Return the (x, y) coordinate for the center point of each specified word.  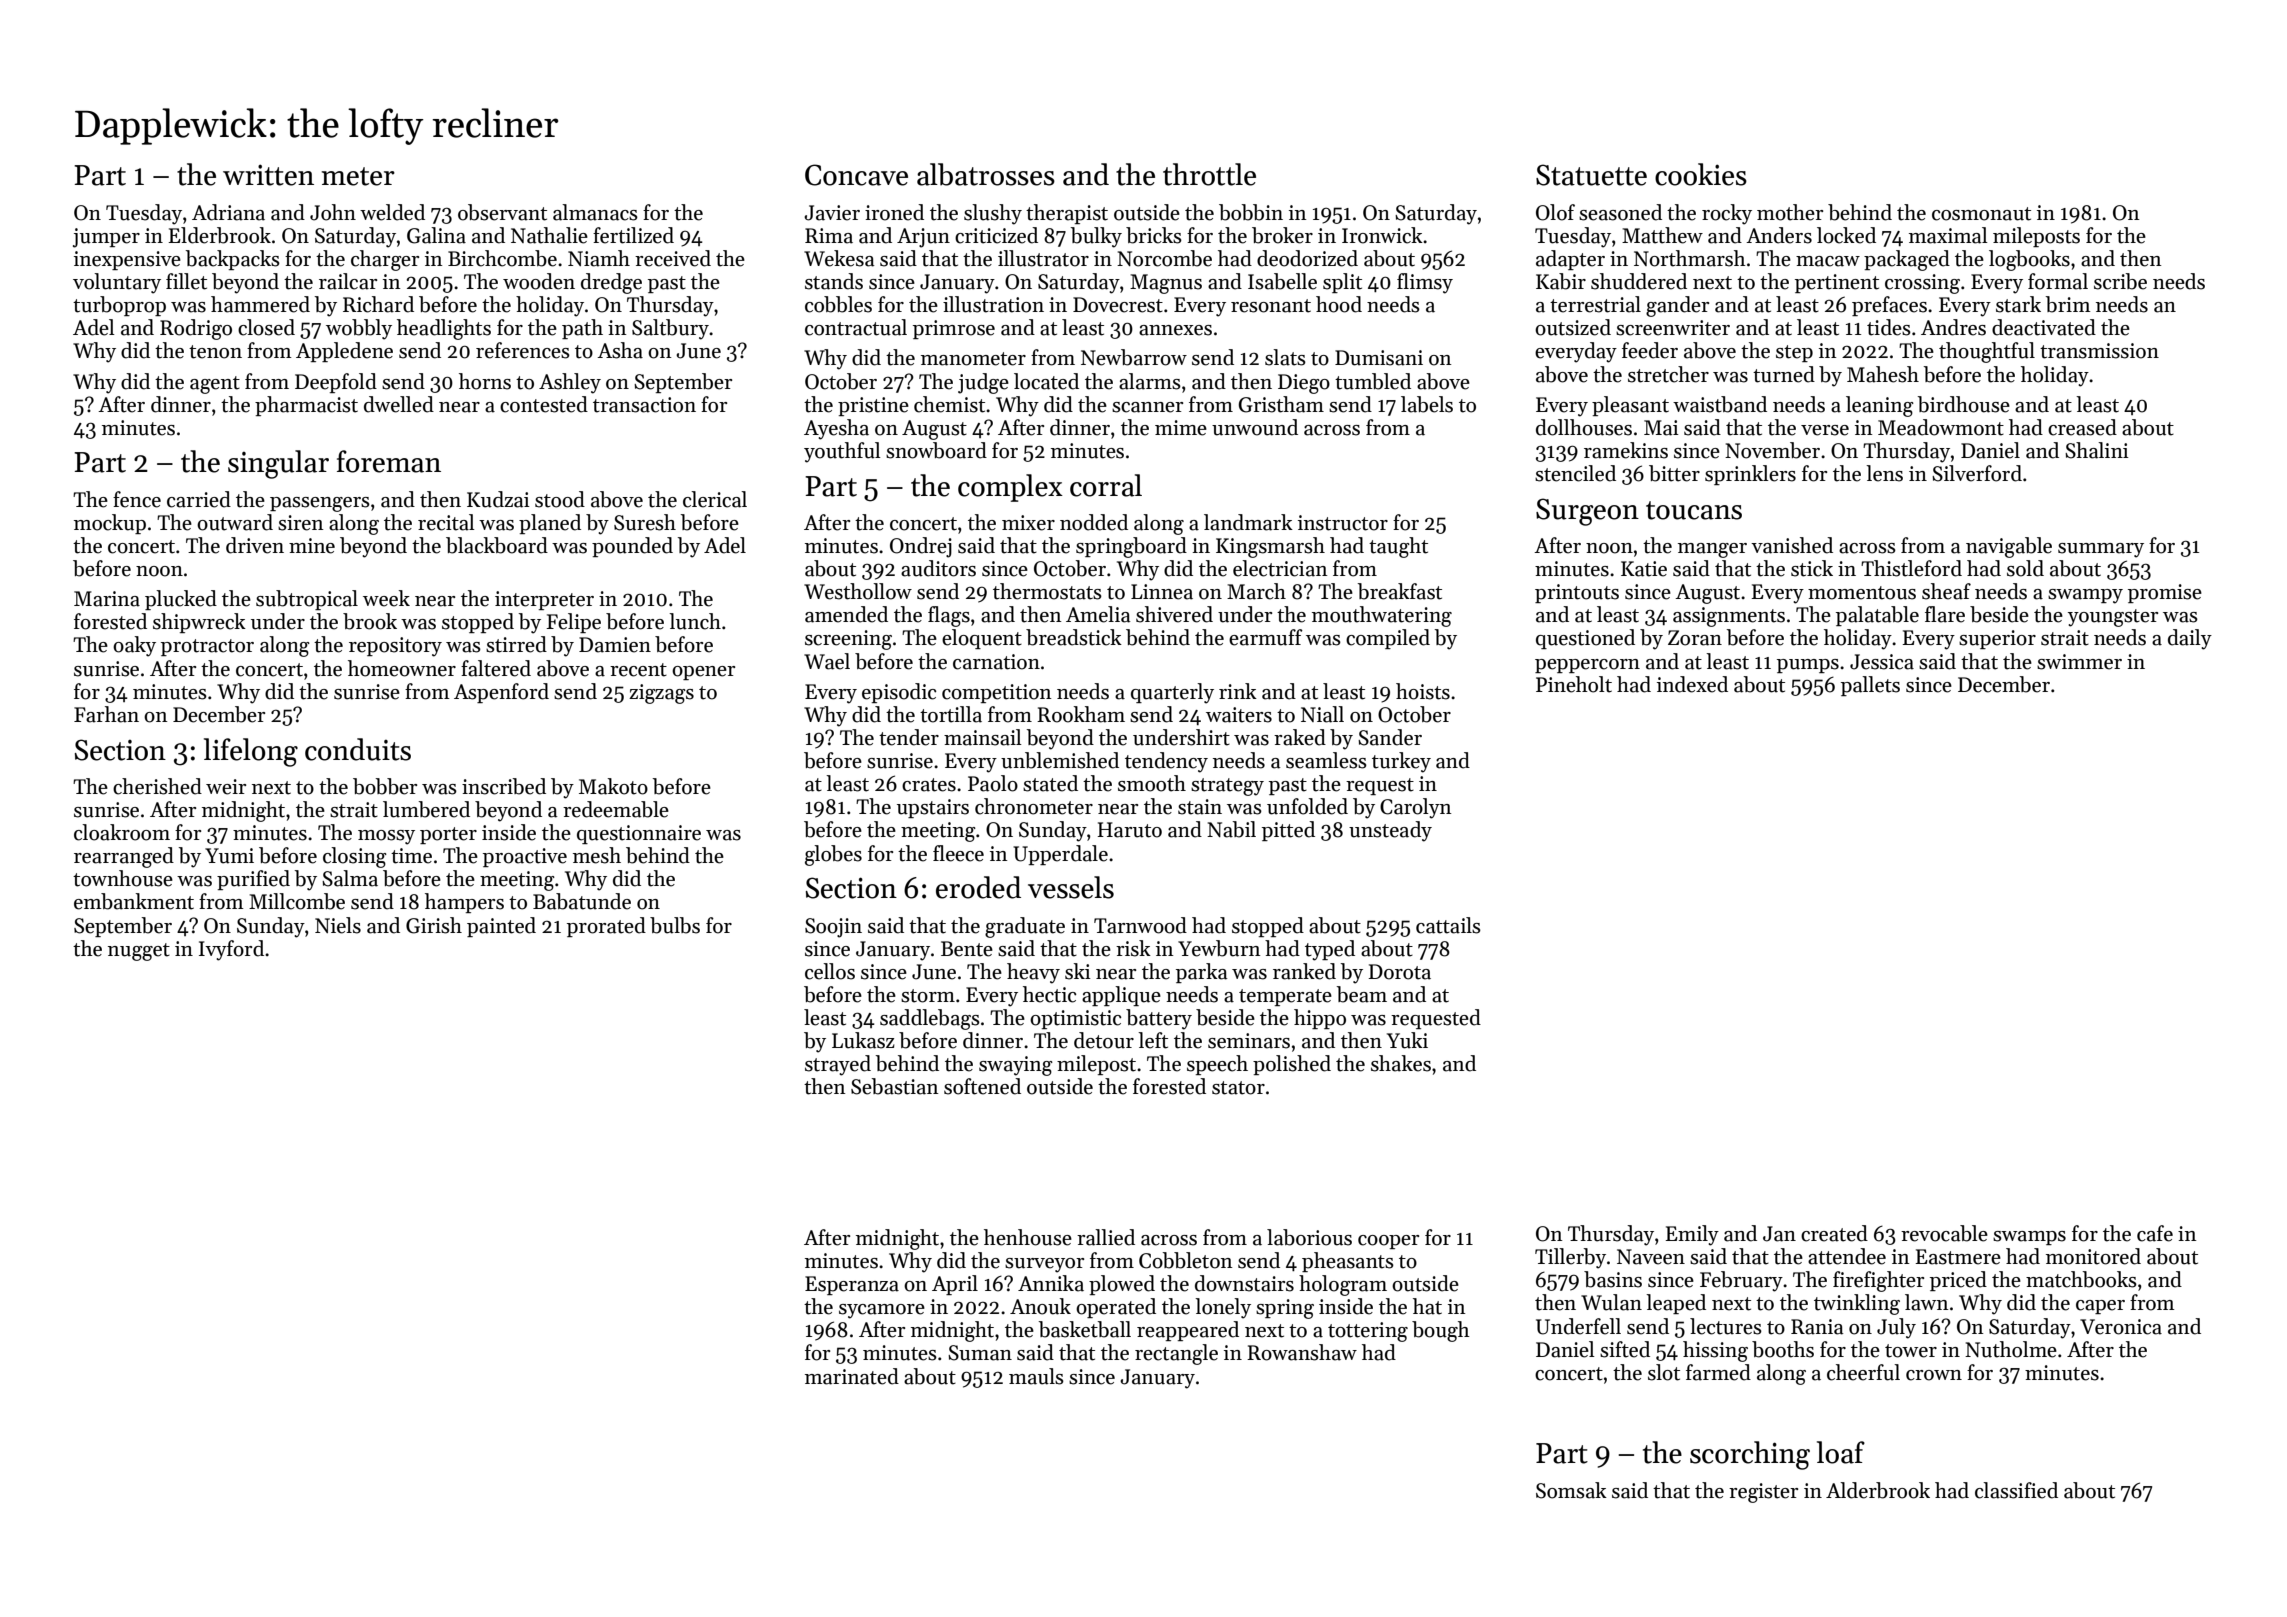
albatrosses (986, 174)
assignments (1729, 617)
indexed (1692, 684)
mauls (1036, 1376)
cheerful (1863, 1372)
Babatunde (582, 901)
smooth (1152, 783)
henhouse (1028, 1237)
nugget (139, 952)
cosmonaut (1981, 214)
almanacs (595, 212)
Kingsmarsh (1270, 547)
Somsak (1571, 1490)
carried (199, 499)
